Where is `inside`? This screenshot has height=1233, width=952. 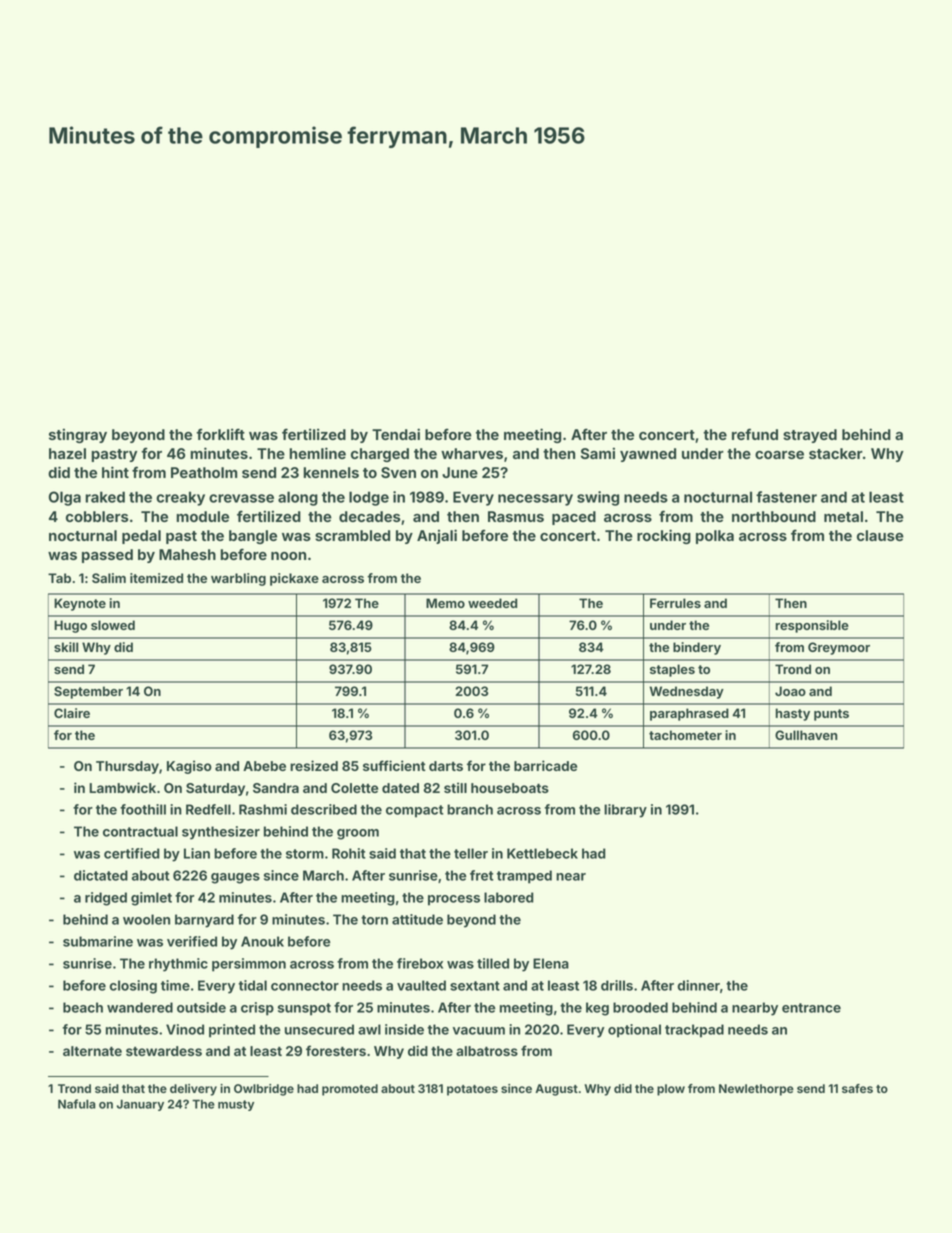 inside is located at coordinates (404, 1029).
